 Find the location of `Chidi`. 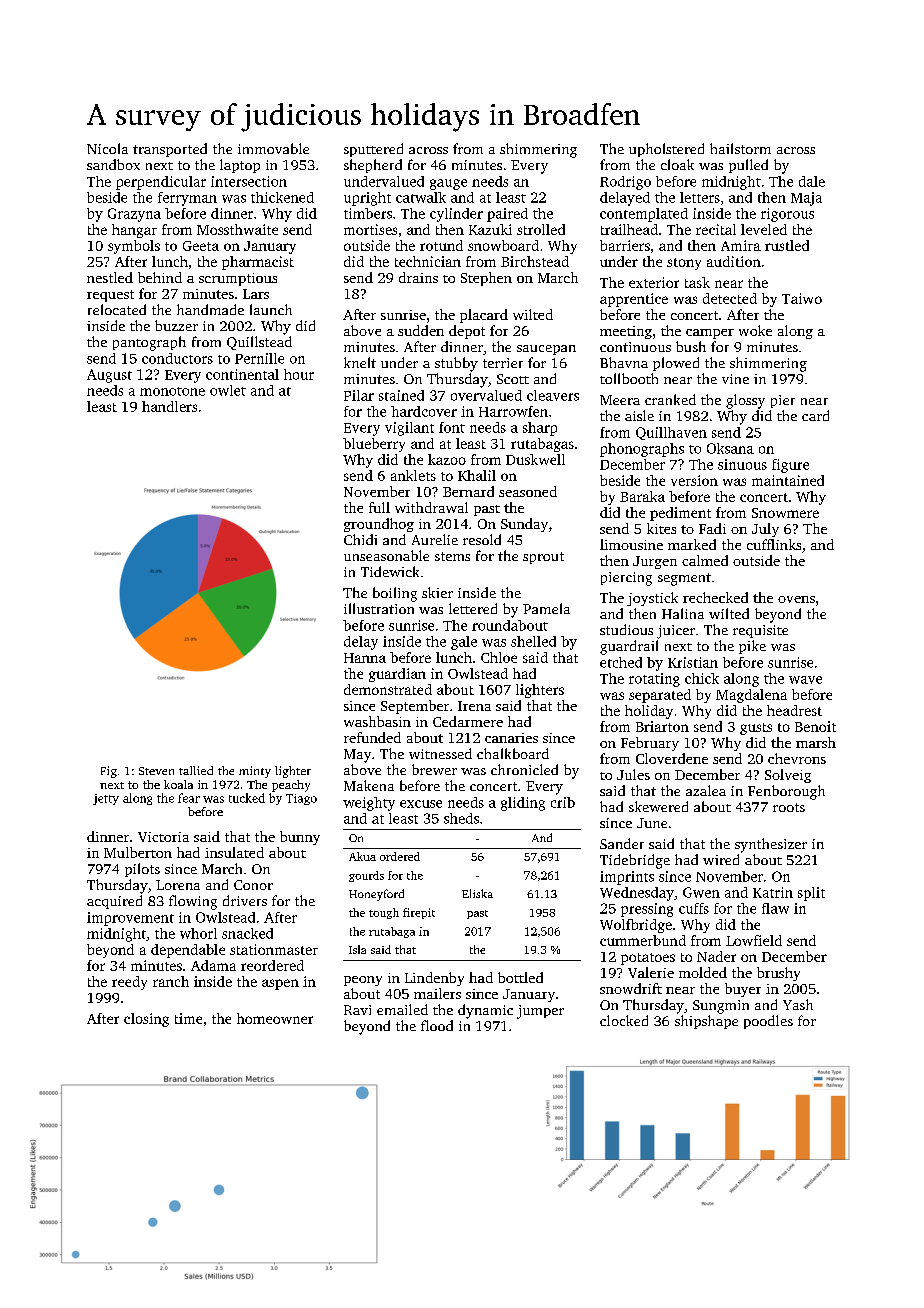

Chidi is located at coordinates (360, 539).
